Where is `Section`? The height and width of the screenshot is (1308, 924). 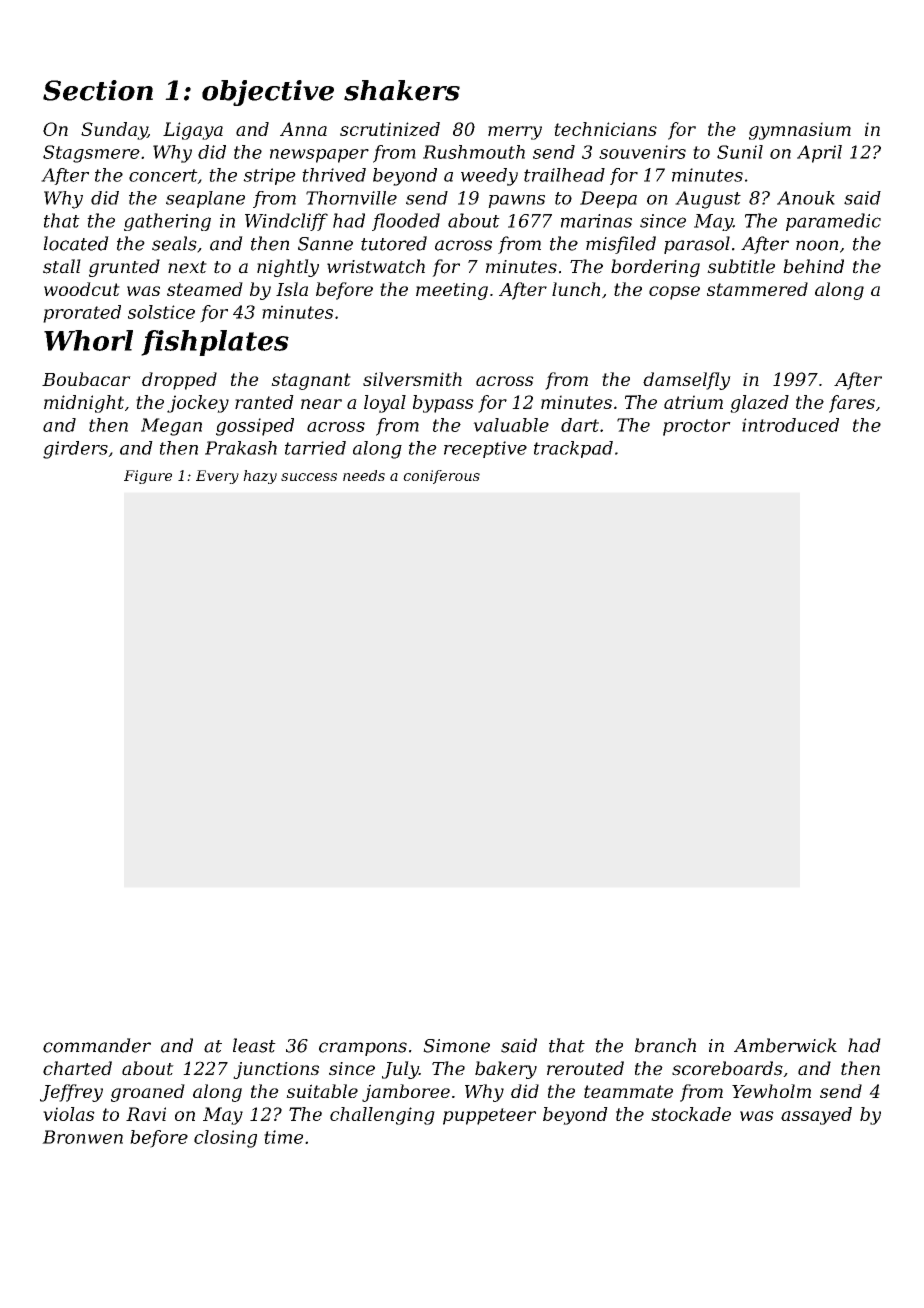
Section is located at coordinates (98, 90).
